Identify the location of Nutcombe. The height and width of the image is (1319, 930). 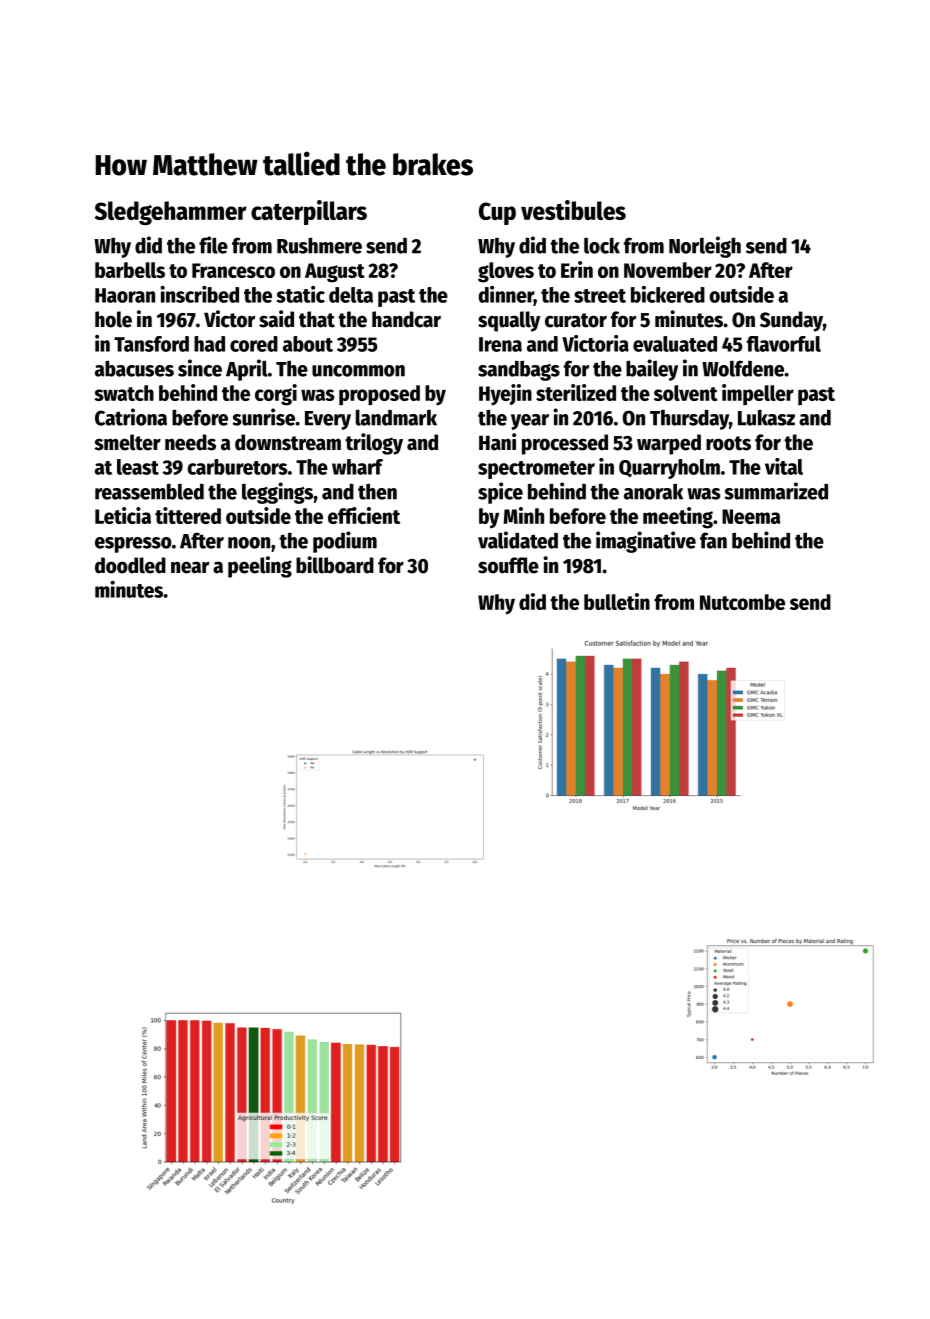
(742, 602).
